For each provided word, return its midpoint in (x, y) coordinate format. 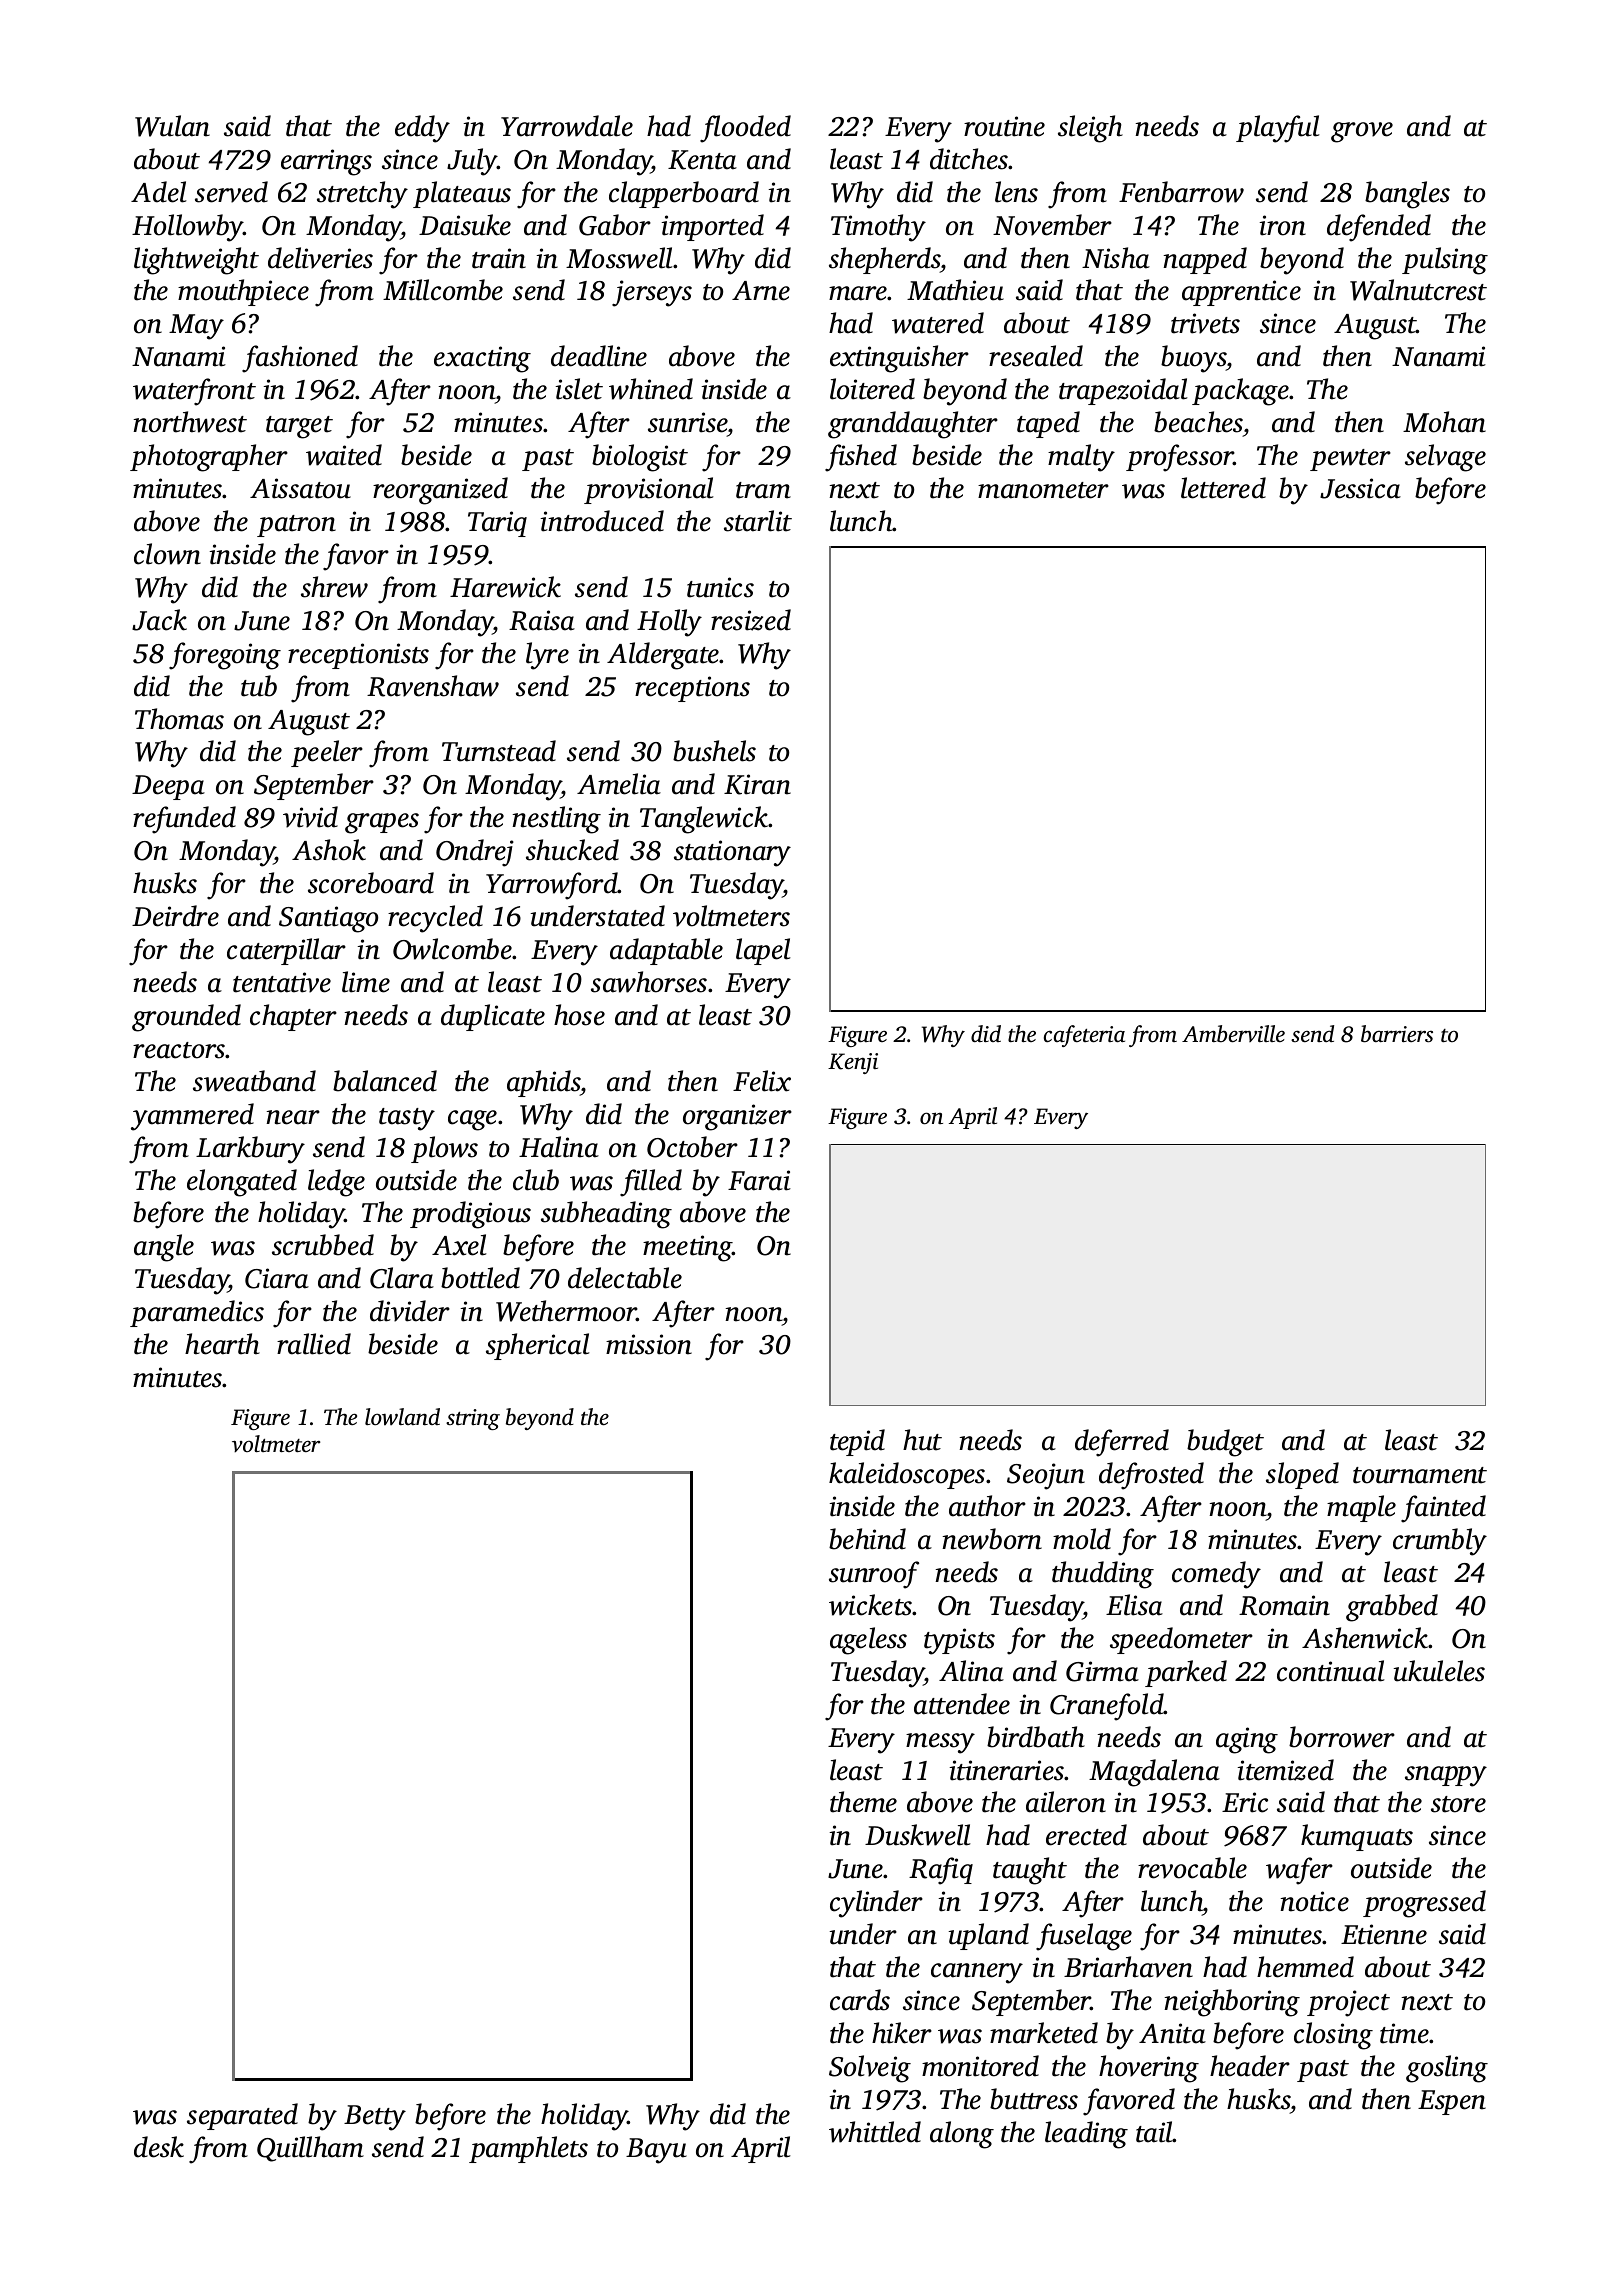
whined (651, 389)
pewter (1350, 460)
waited (344, 455)
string (473, 1419)
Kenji (853, 1063)
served (231, 192)
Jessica (1360, 488)
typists (959, 1641)
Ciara (277, 1278)
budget (1225, 1443)
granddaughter (913, 425)
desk (159, 2147)
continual (1331, 1671)
